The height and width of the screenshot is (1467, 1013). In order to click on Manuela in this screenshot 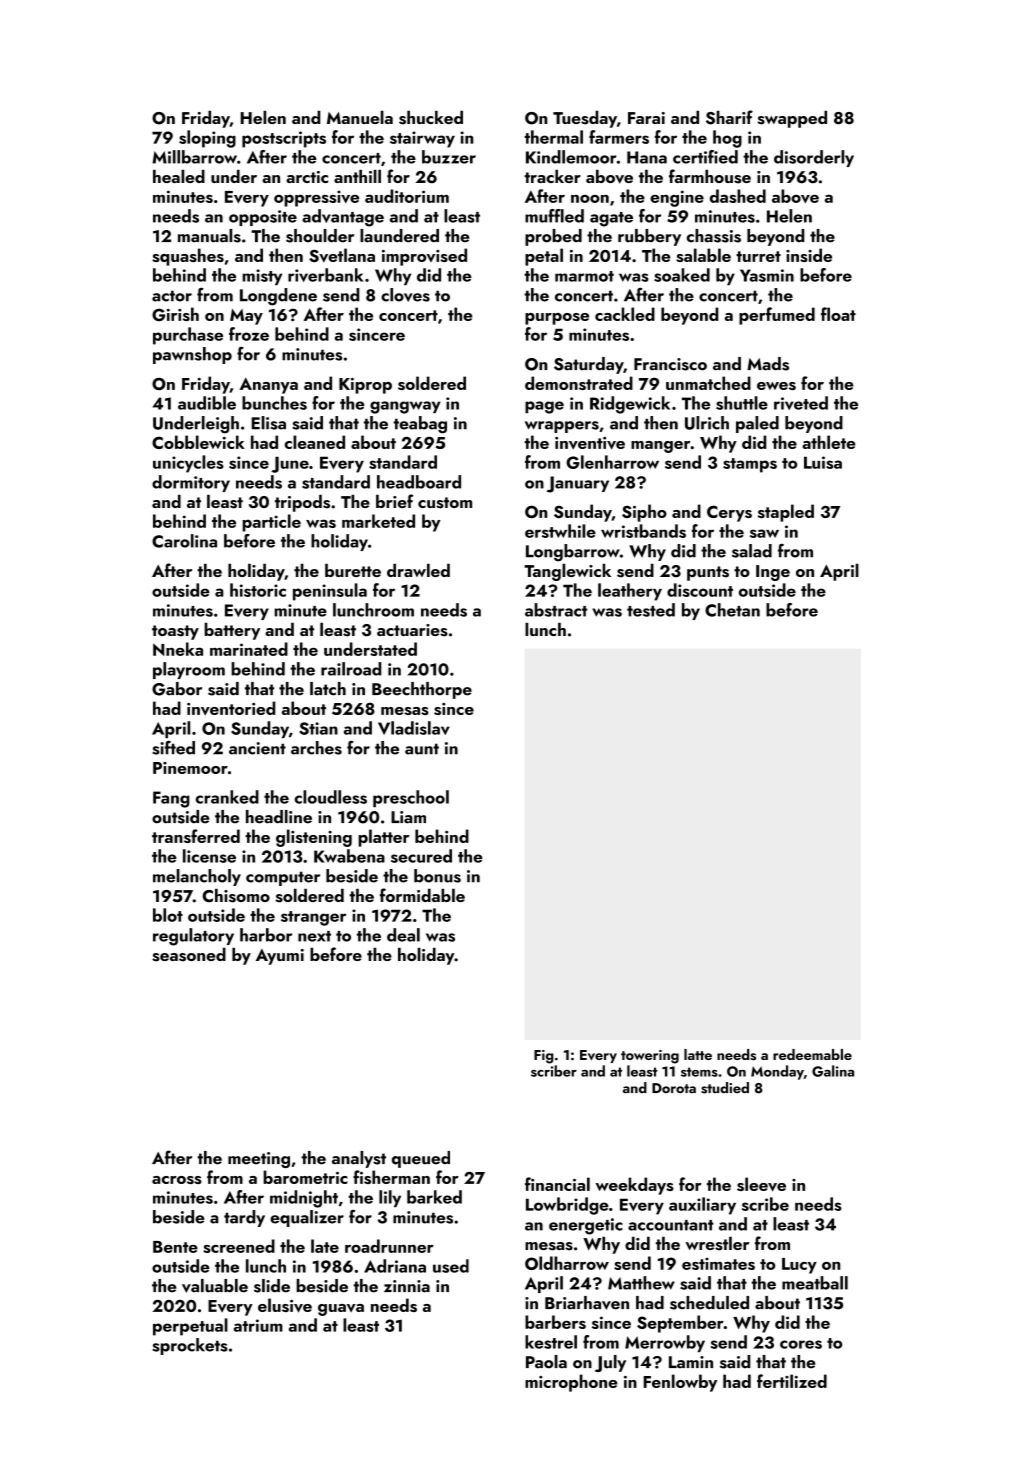, I will do `click(360, 117)`.
